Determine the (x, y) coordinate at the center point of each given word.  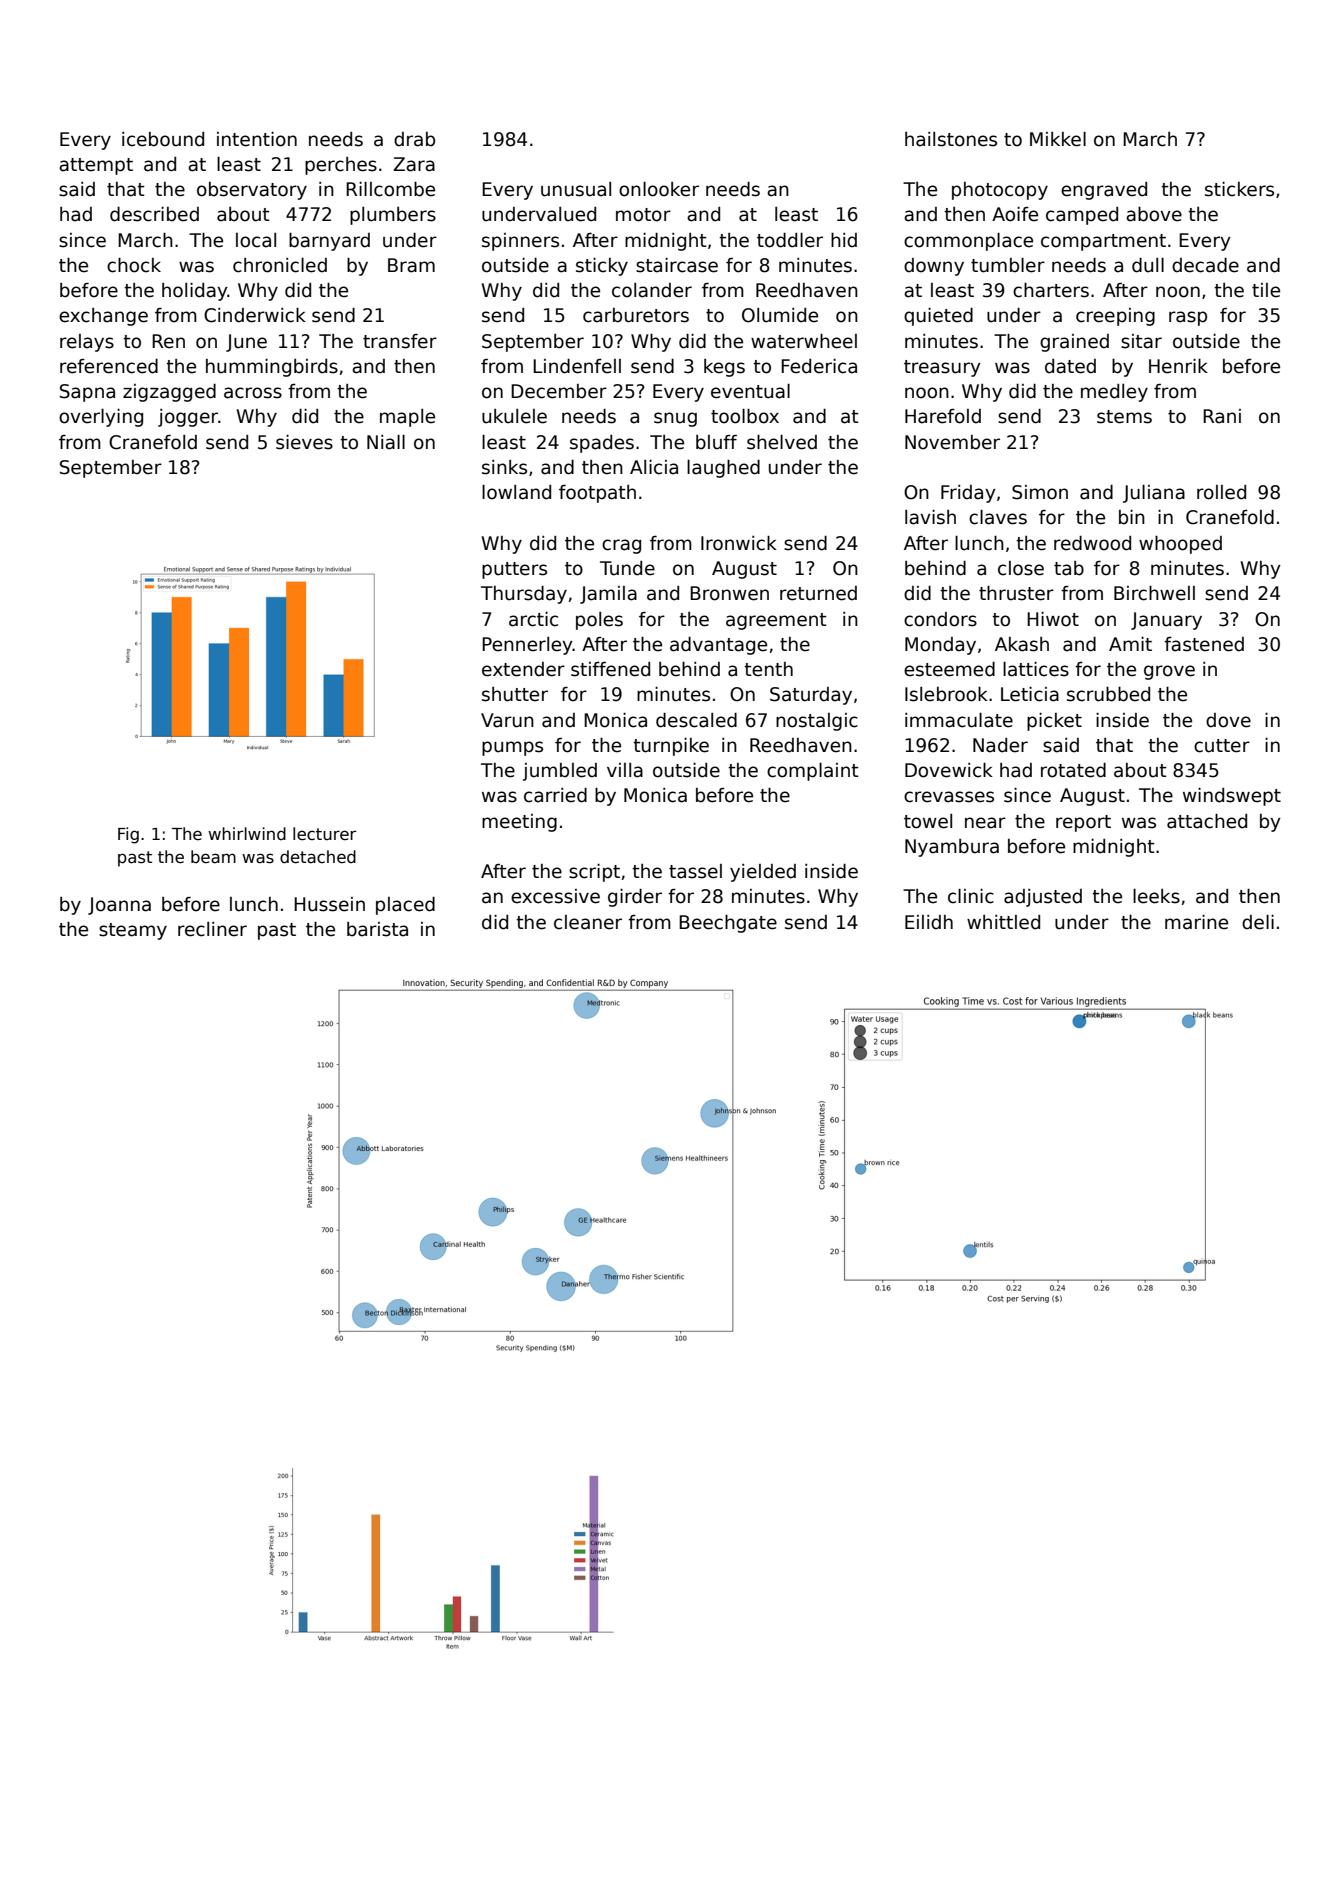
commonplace (968, 242)
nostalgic (817, 722)
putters (514, 570)
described (154, 214)
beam (213, 857)
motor (643, 215)
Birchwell (1154, 593)
